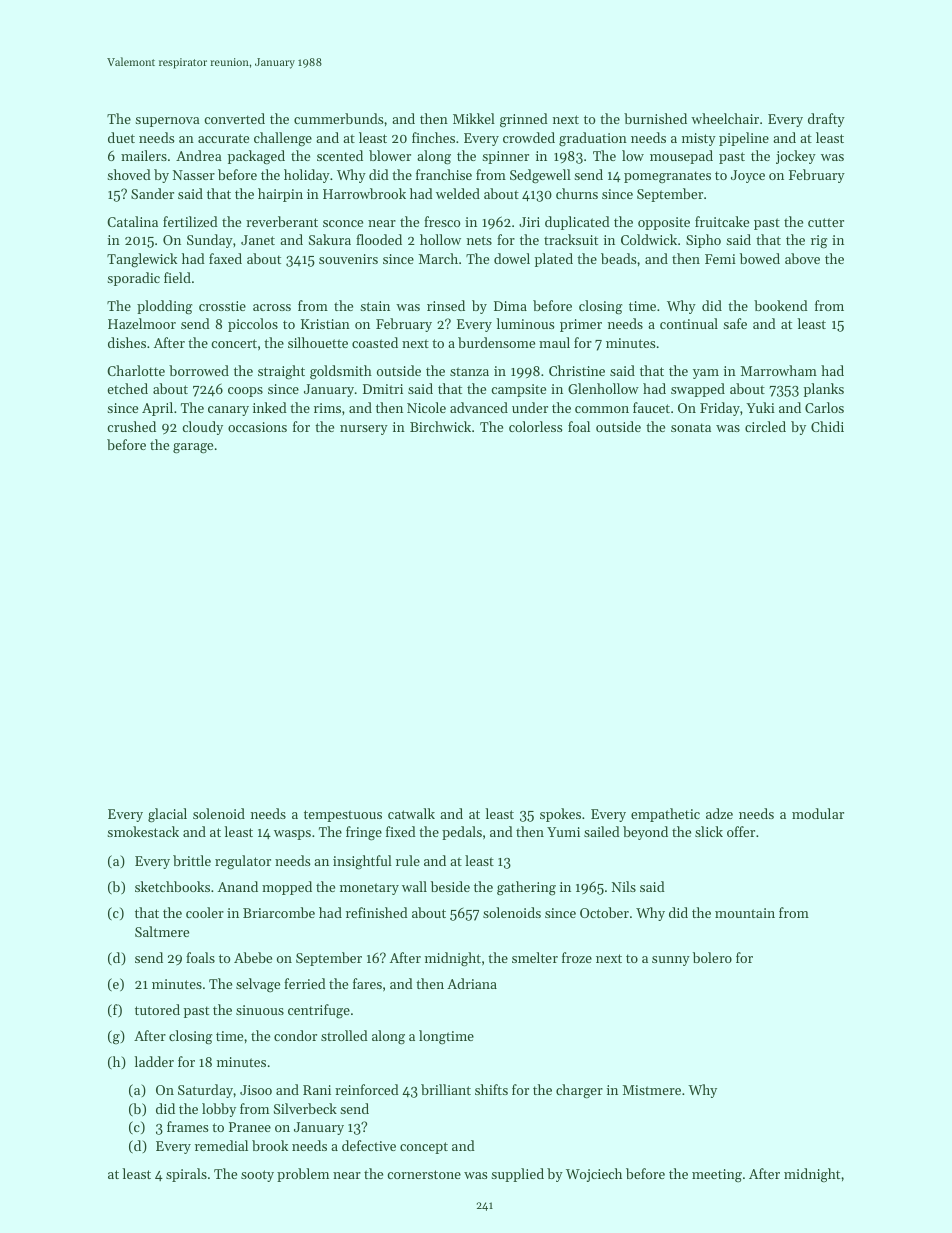  Describe the element at coordinates (826, 120) in the screenshot. I see `drafty` at that location.
